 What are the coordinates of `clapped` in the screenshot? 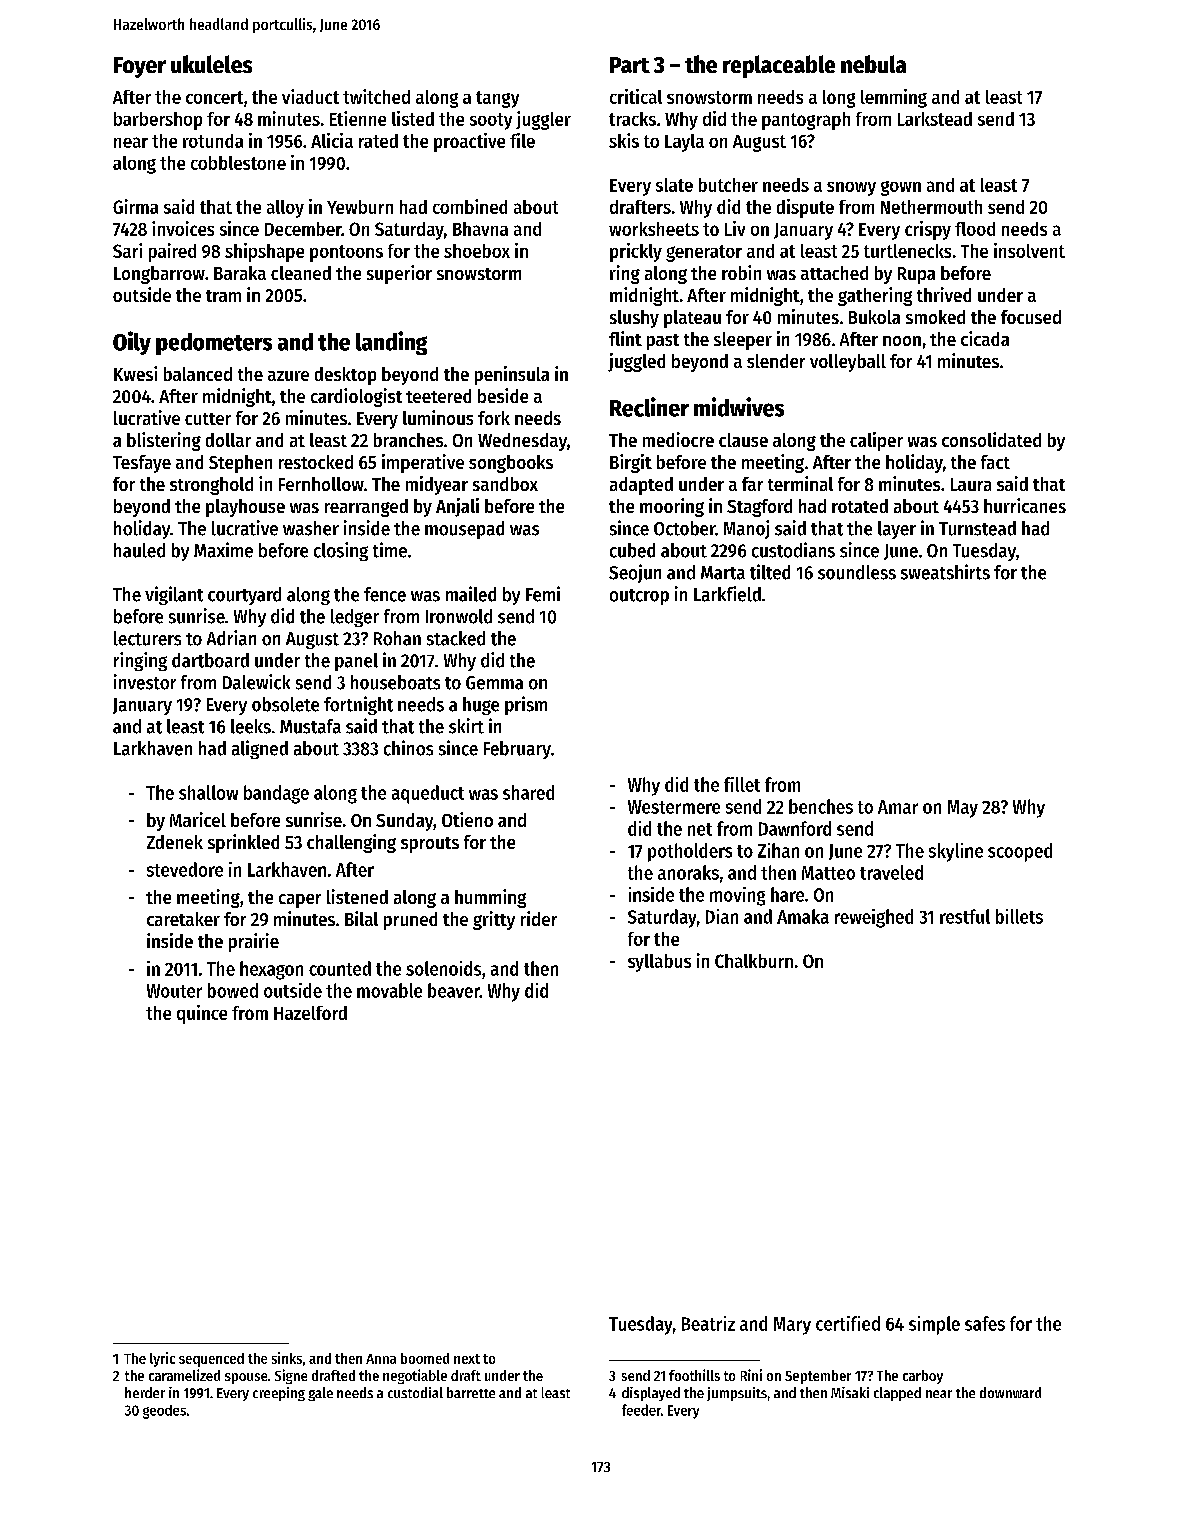 It's located at (897, 1394).
